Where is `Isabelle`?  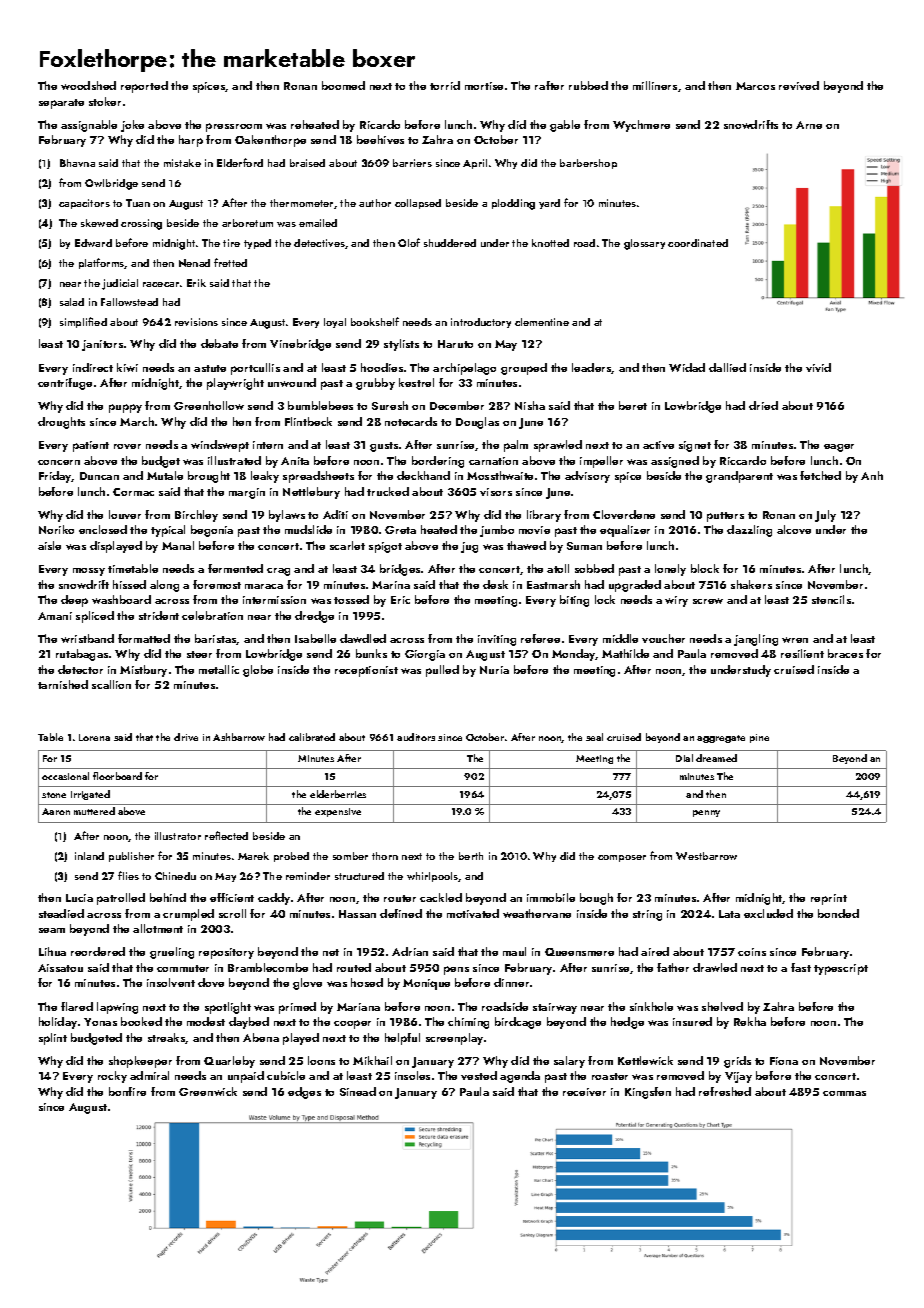 Isabelle is located at coordinates (315, 638).
